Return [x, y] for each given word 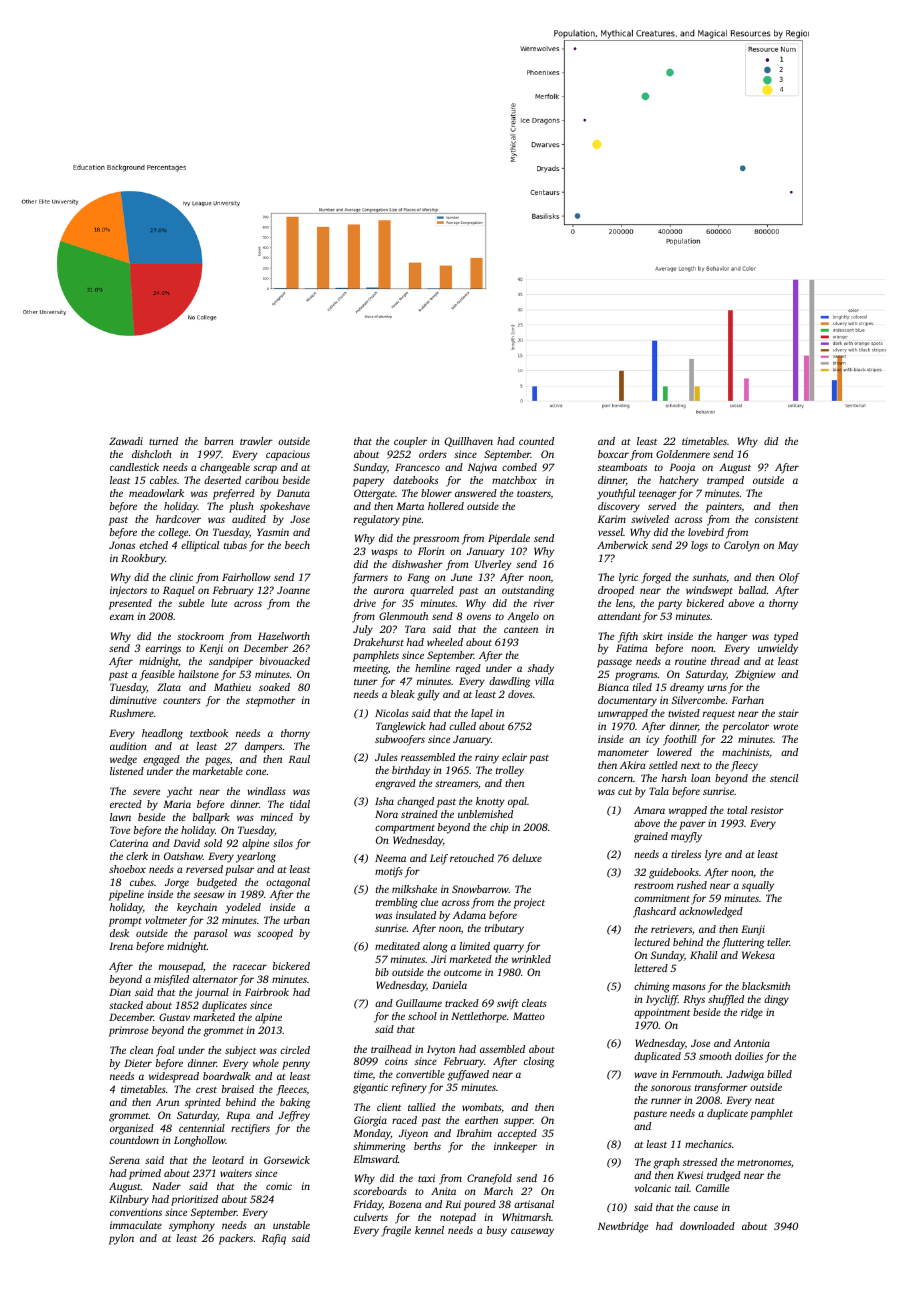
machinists [745, 752]
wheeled [445, 642]
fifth [628, 637]
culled [462, 726]
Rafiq [274, 1239]
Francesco [417, 467]
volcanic [653, 1188]
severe [146, 792]
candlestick [134, 467]
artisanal [534, 1204]
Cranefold [489, 1179]
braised [238, 1089]
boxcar [613, 454]
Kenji [211, 649]
